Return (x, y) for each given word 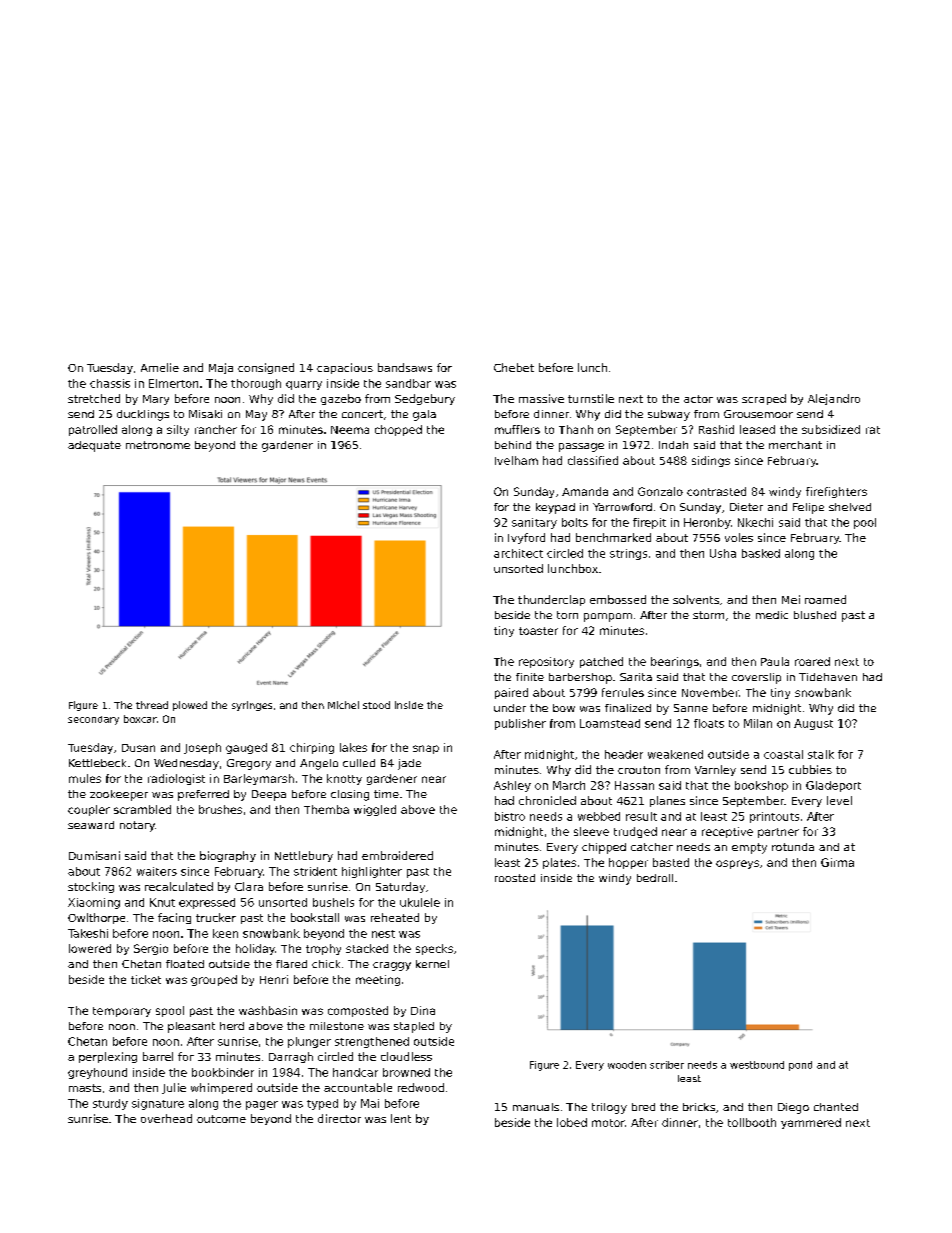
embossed (618, 599)
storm (708, 615)
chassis (110, 383)
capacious (345, 368)
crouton (639, 770)
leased (757, 429)
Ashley (512, 786)
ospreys (737, 864)
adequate (94, 446)
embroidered (397, 855)
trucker (216, 917)
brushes (220, 809)
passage (581, 447)
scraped (764, 399)
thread (152, 705)
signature (158, 1104)
